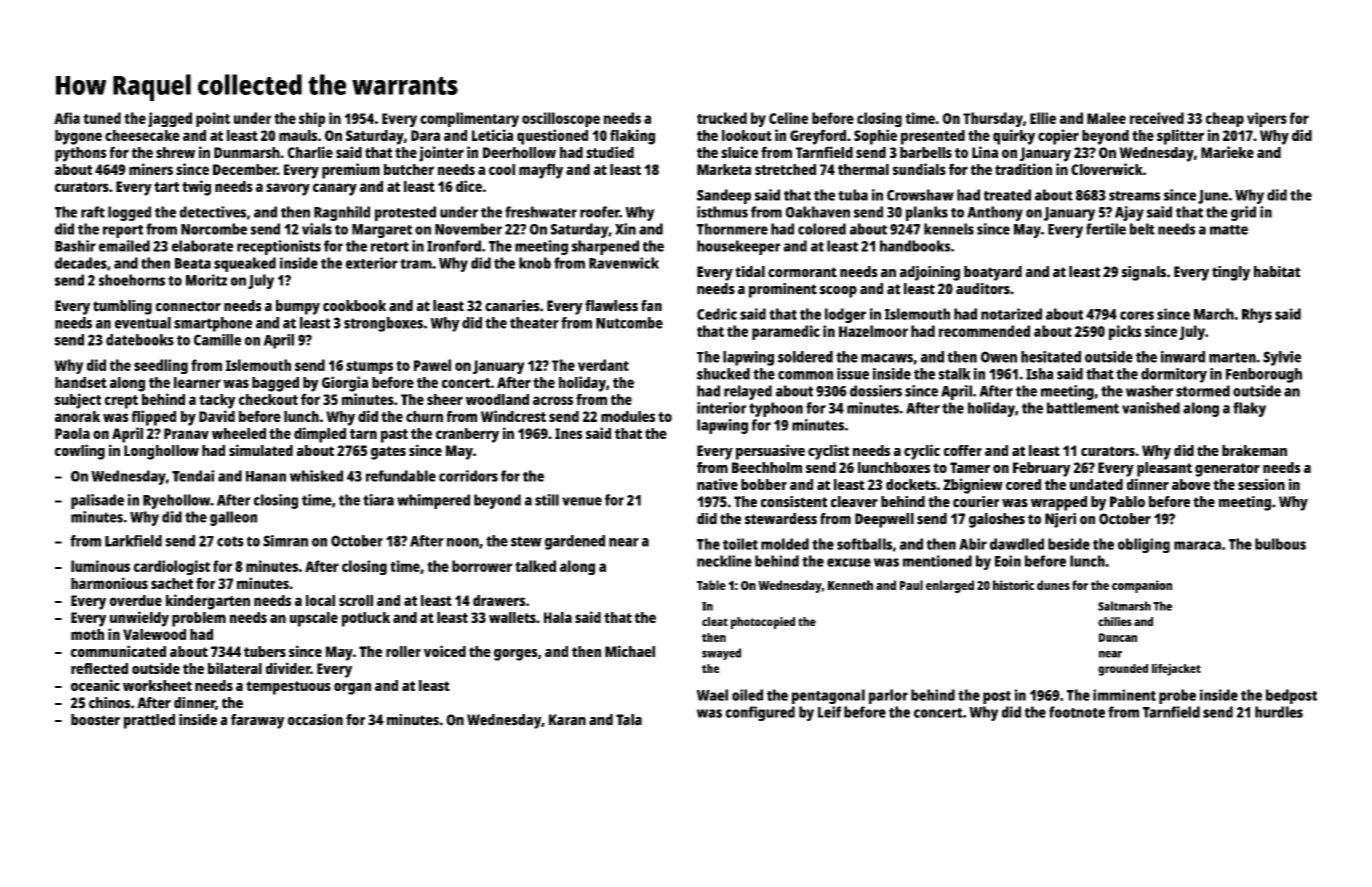 The image size is (1372, 887). What do you see at coordinates (1151, 408) in the screenshot?
I see `vanished` at bounding box center [1151, 408].
